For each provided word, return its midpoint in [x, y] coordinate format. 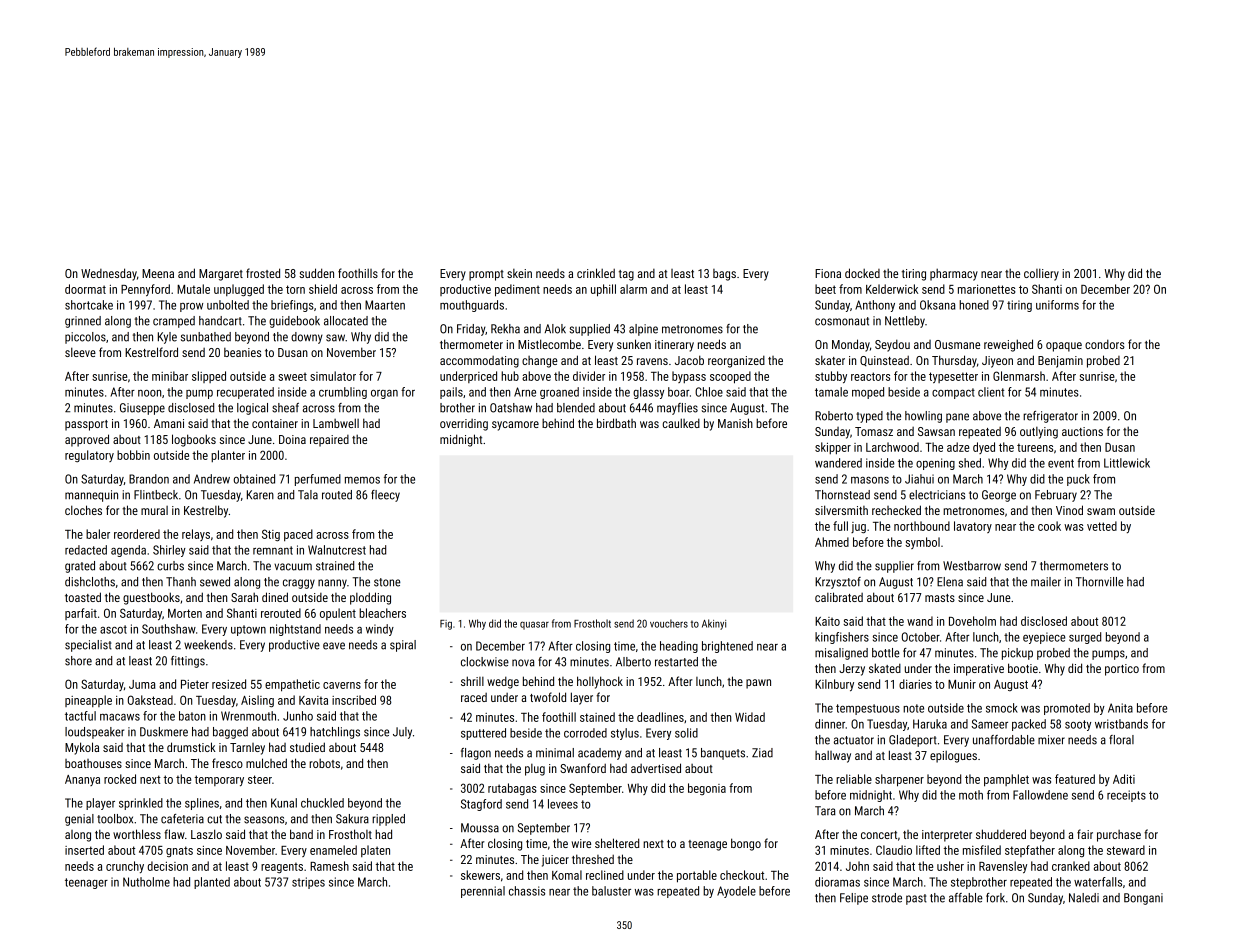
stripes [308, 883]
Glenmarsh [1019, 376]
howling [923, 417]
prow [191, 307]
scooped [730, 377]
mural [154, 510]
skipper [833, 448]
